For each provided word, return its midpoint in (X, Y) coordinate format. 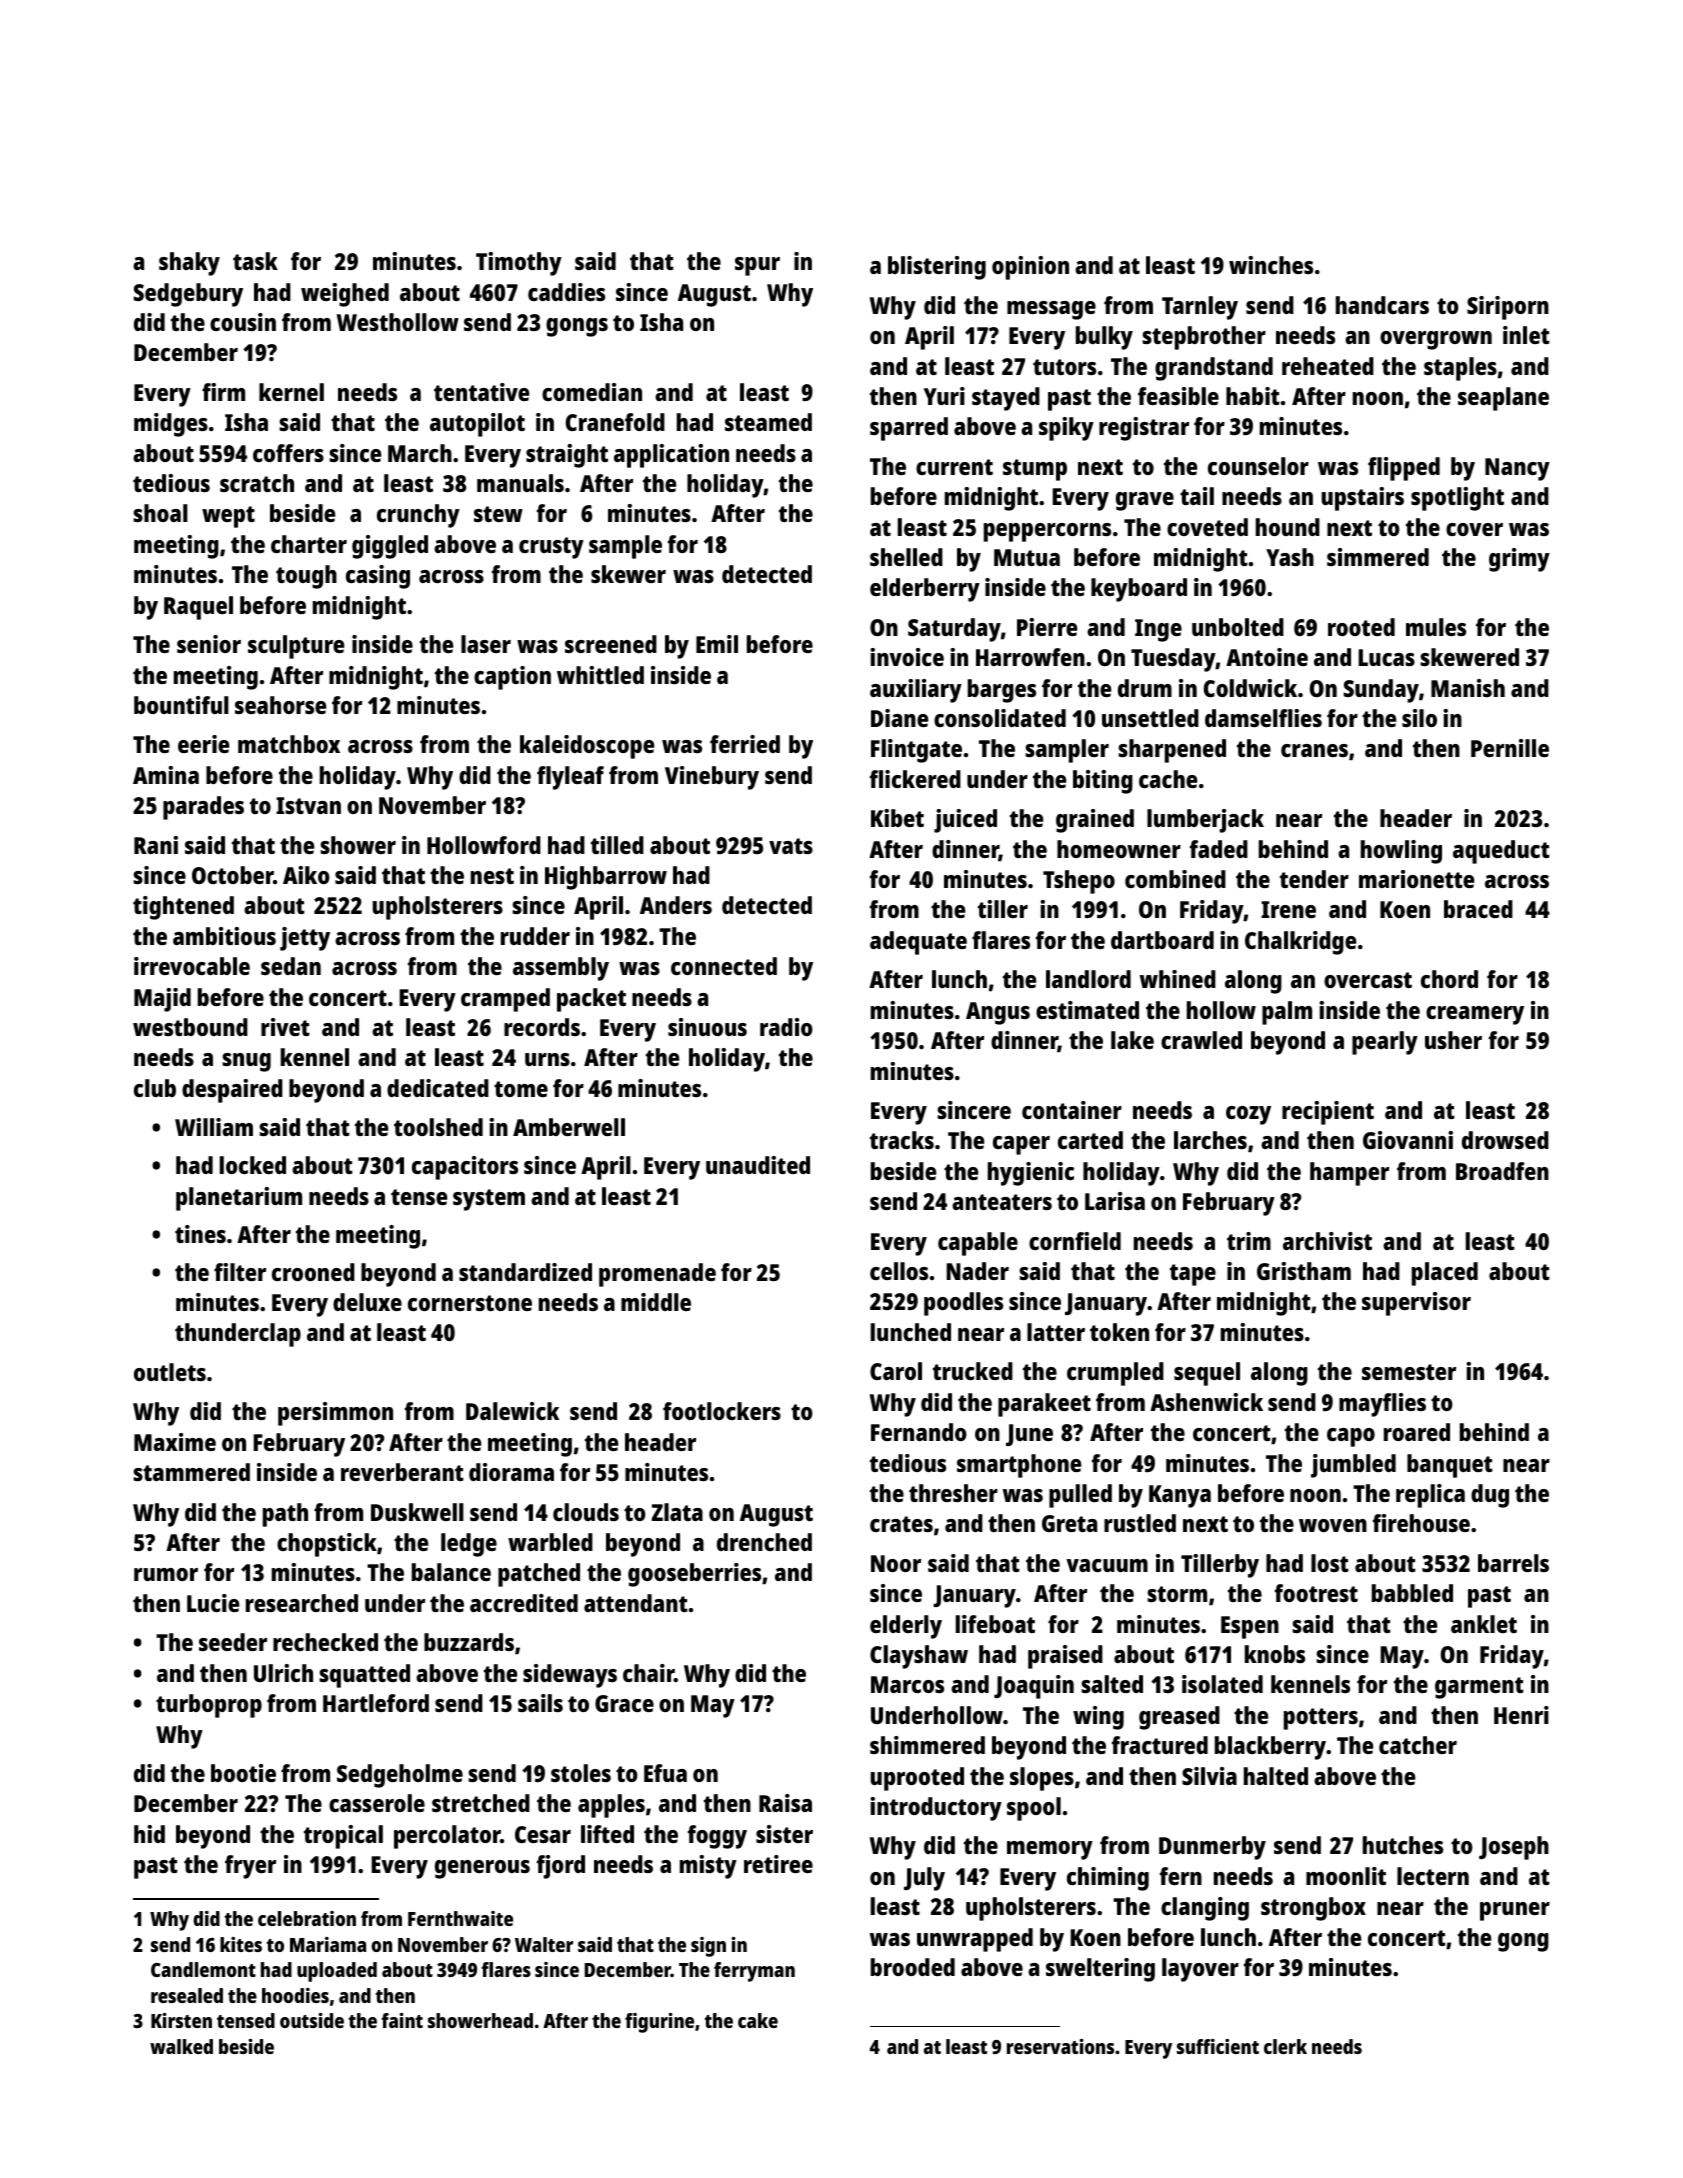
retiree (778, 1864)
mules (1436, 627)
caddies (566, 292)
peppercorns (1047, 532)
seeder (233, 1642)
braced (1478, 909)
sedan (291, 966)
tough (306, 577)
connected (724, 966)
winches (1271, 265)
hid (149, 1834)
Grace (624, 1703)
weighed (345, 295)
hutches (1403, 1845)
